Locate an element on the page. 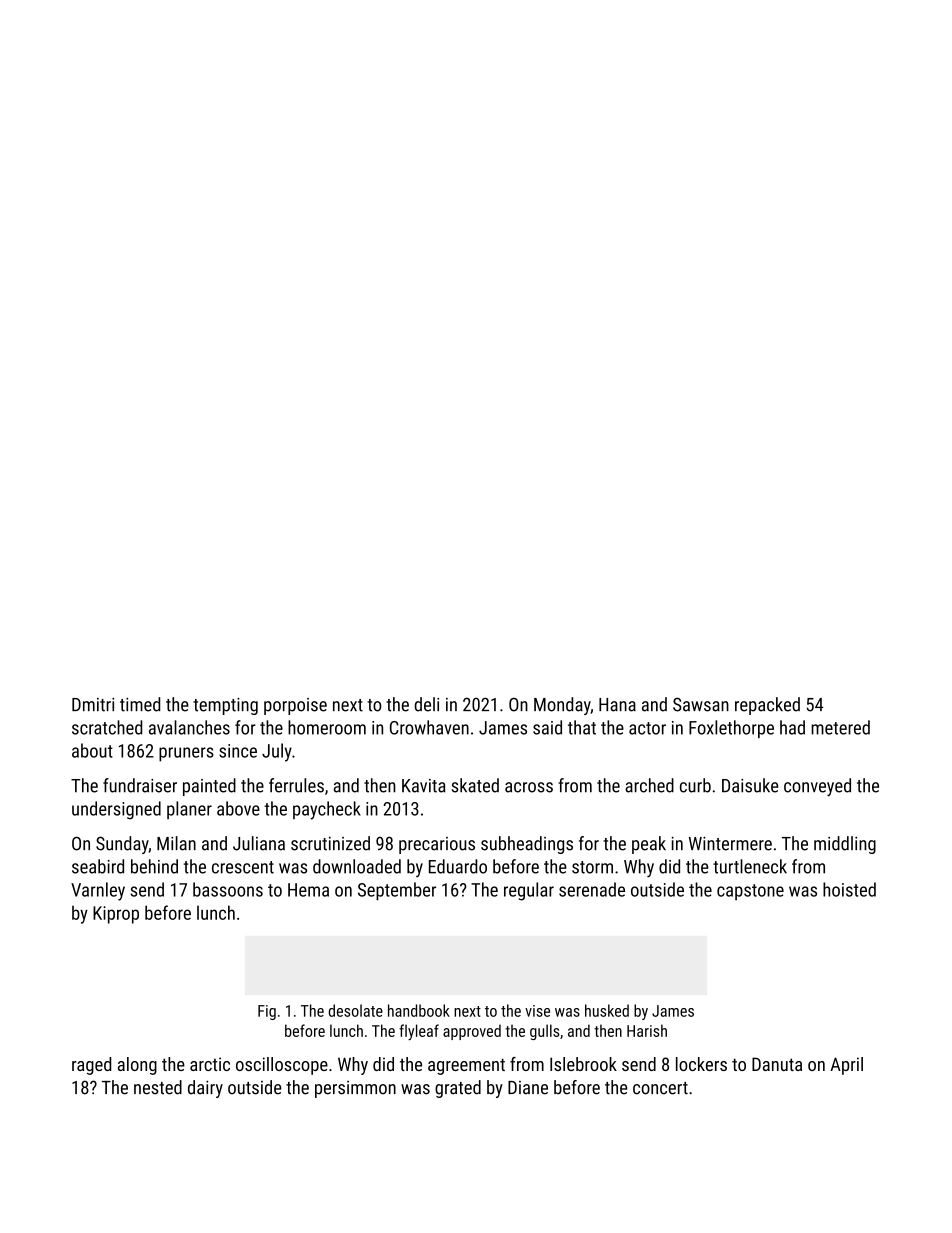  Kiprop is located at coordinates (116, 915).
